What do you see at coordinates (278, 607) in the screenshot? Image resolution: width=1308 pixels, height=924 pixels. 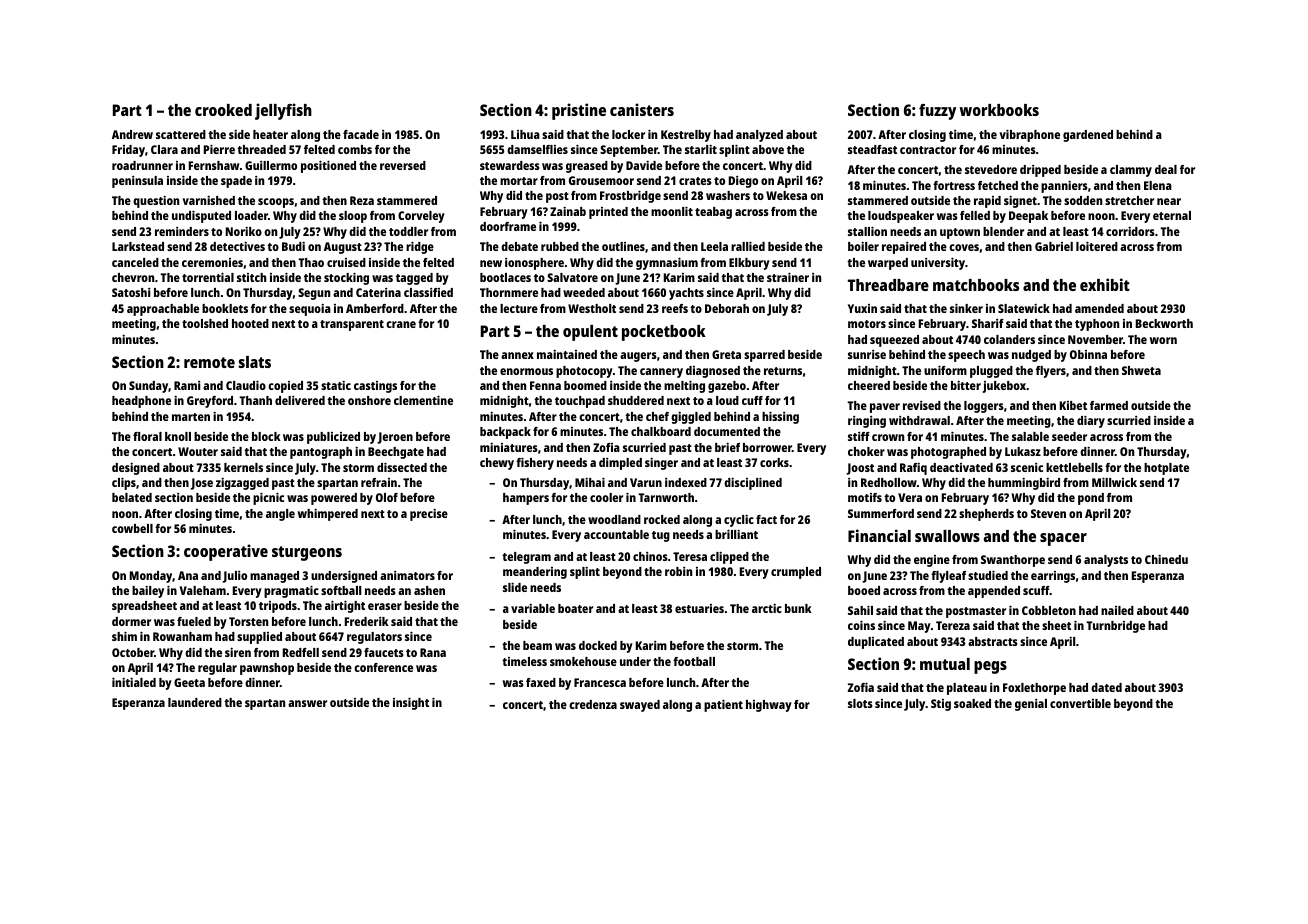 I see `tripods` at bounding box center [278, 607].
